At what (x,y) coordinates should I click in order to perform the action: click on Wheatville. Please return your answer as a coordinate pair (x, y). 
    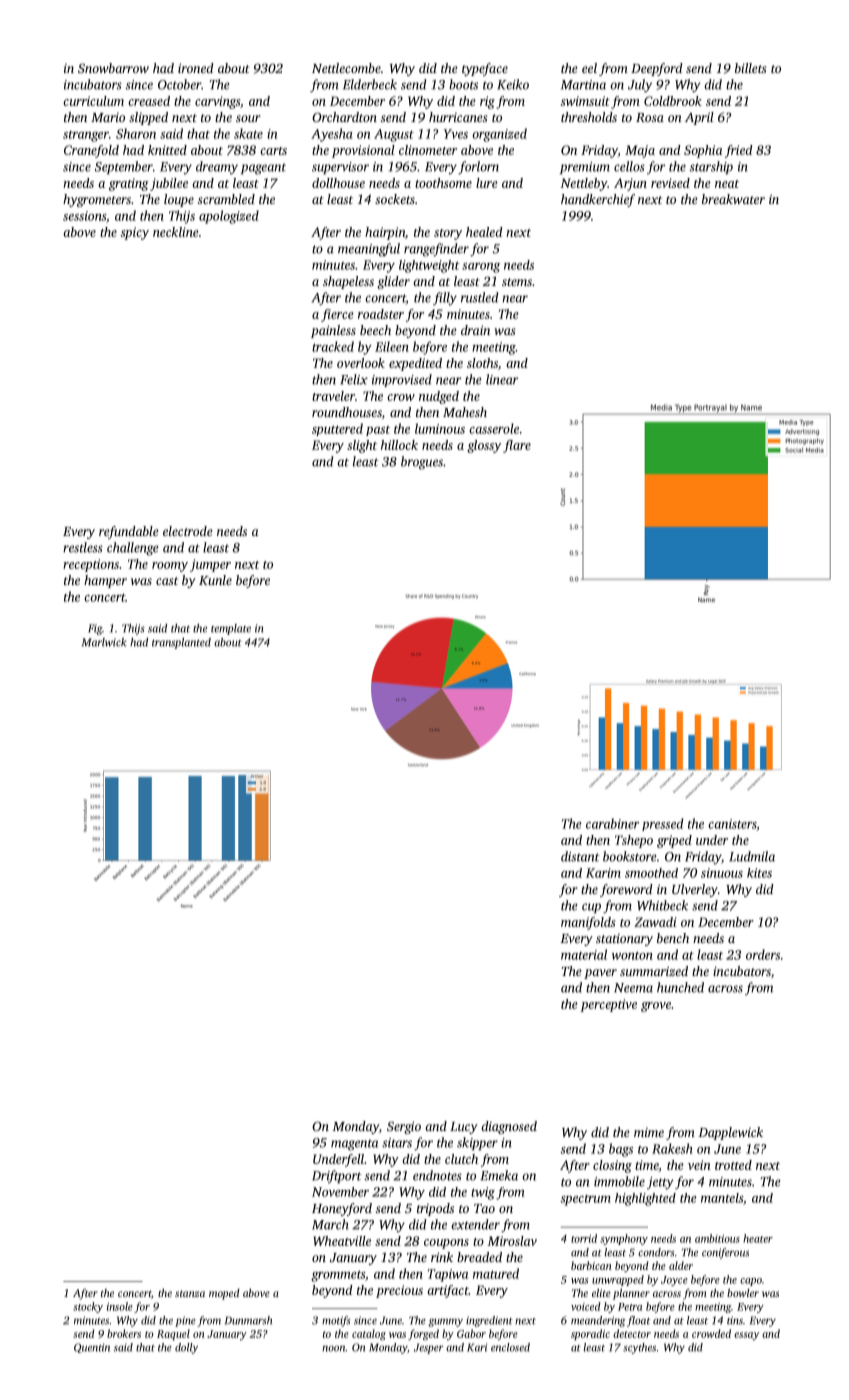
    Looking at the image, I should click on (342, 1241).
